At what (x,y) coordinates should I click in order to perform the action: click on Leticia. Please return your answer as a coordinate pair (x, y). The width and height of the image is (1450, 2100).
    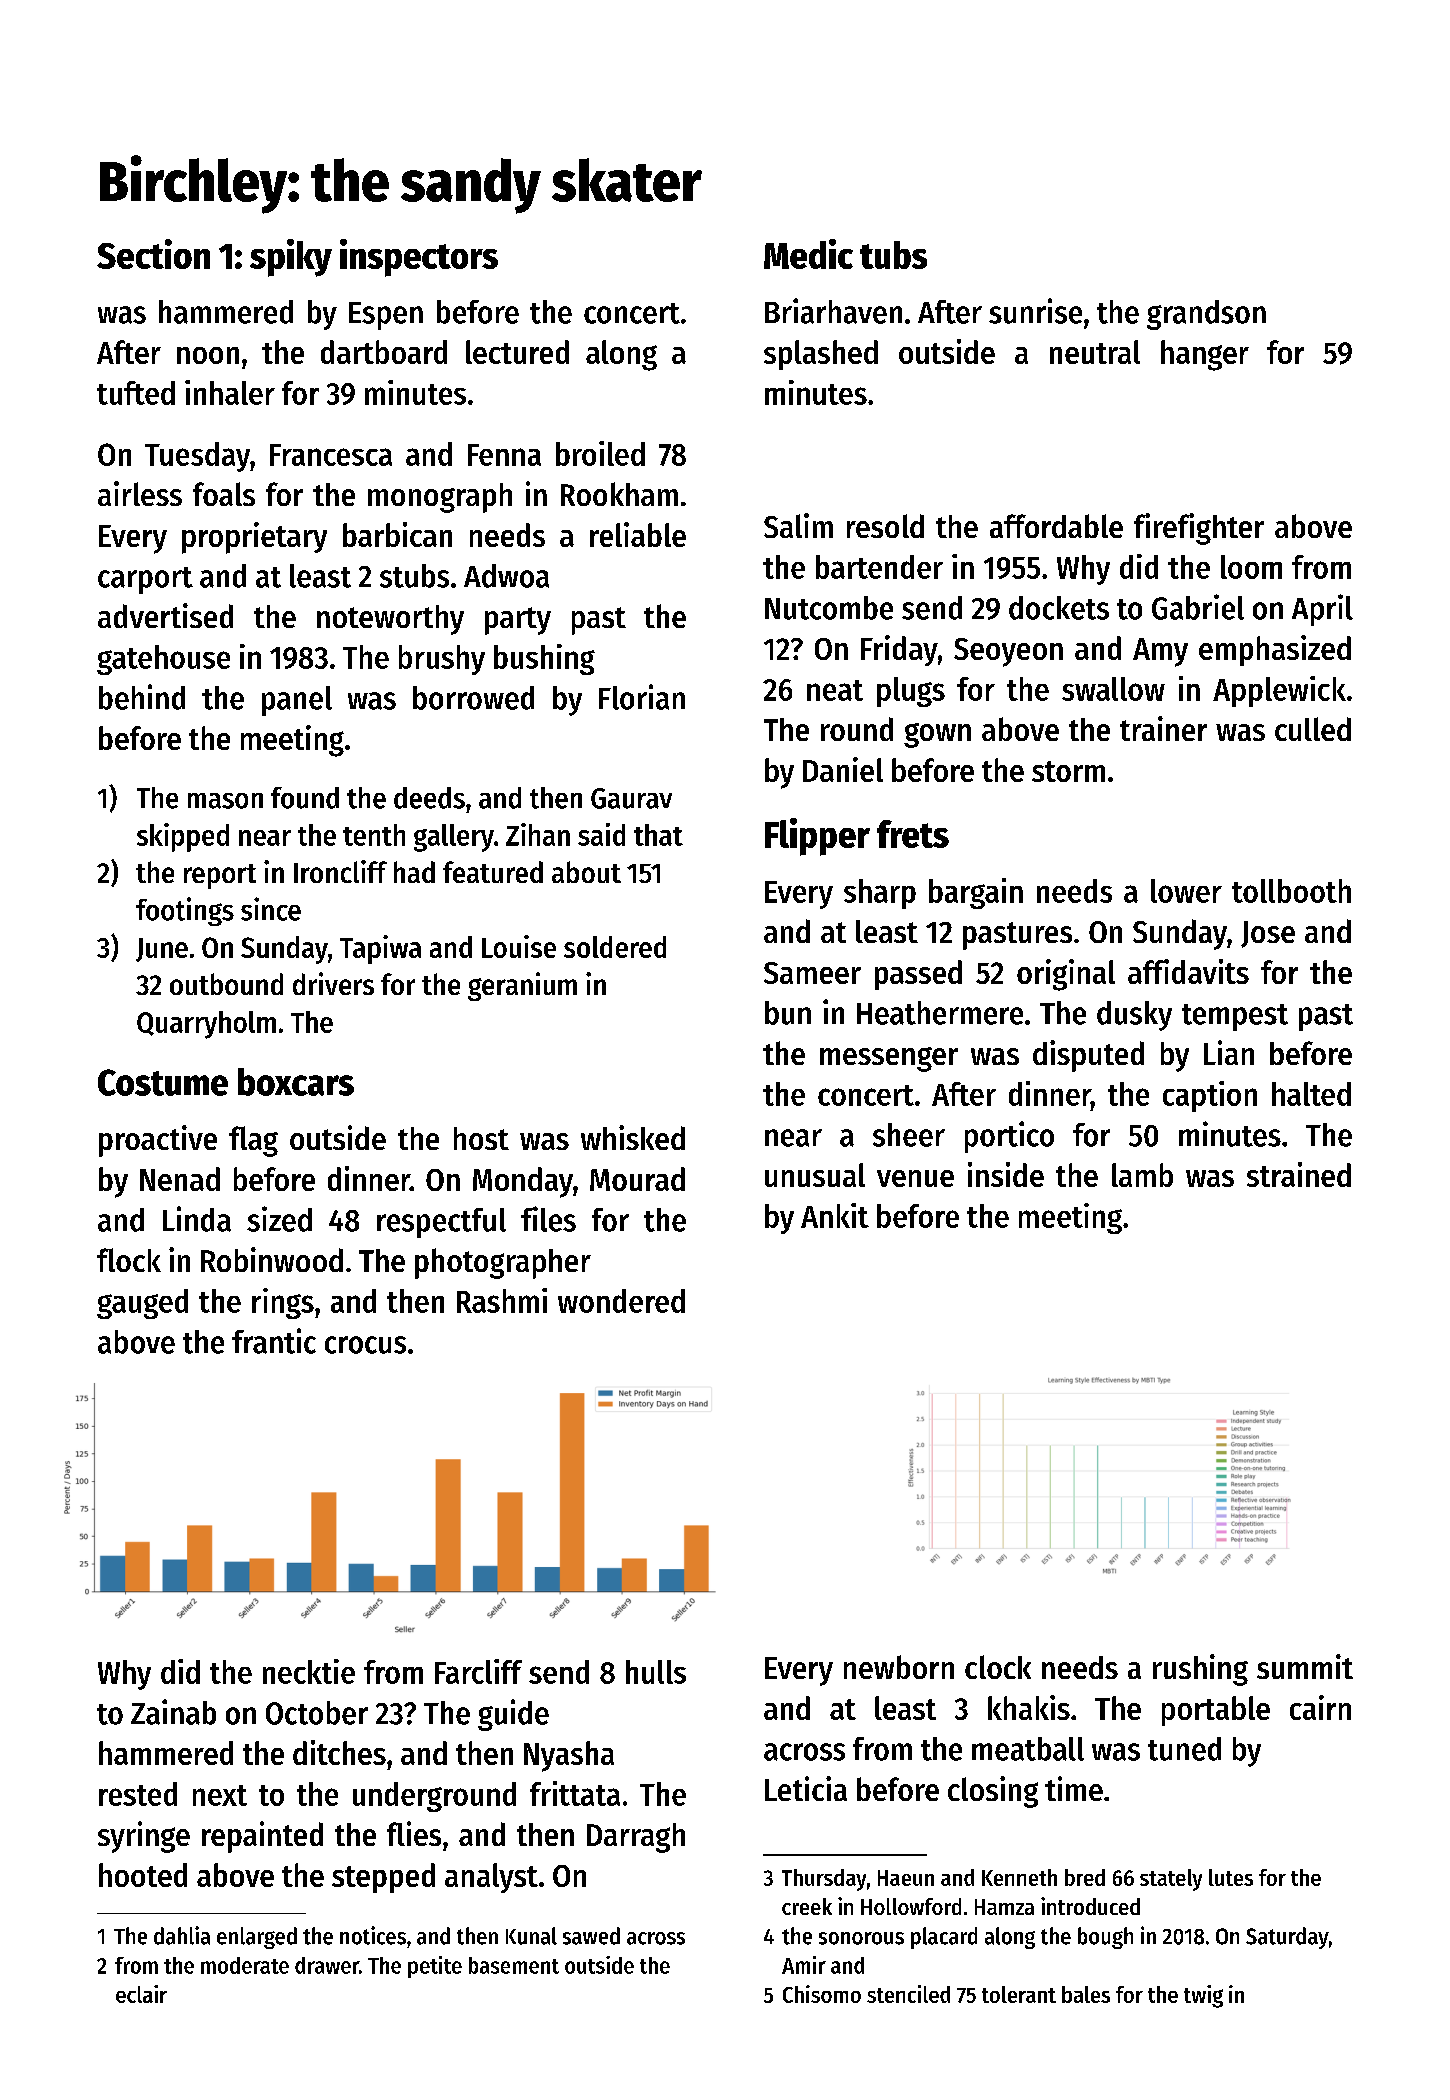
    Looking at the image, I should click on (806, 1788).
